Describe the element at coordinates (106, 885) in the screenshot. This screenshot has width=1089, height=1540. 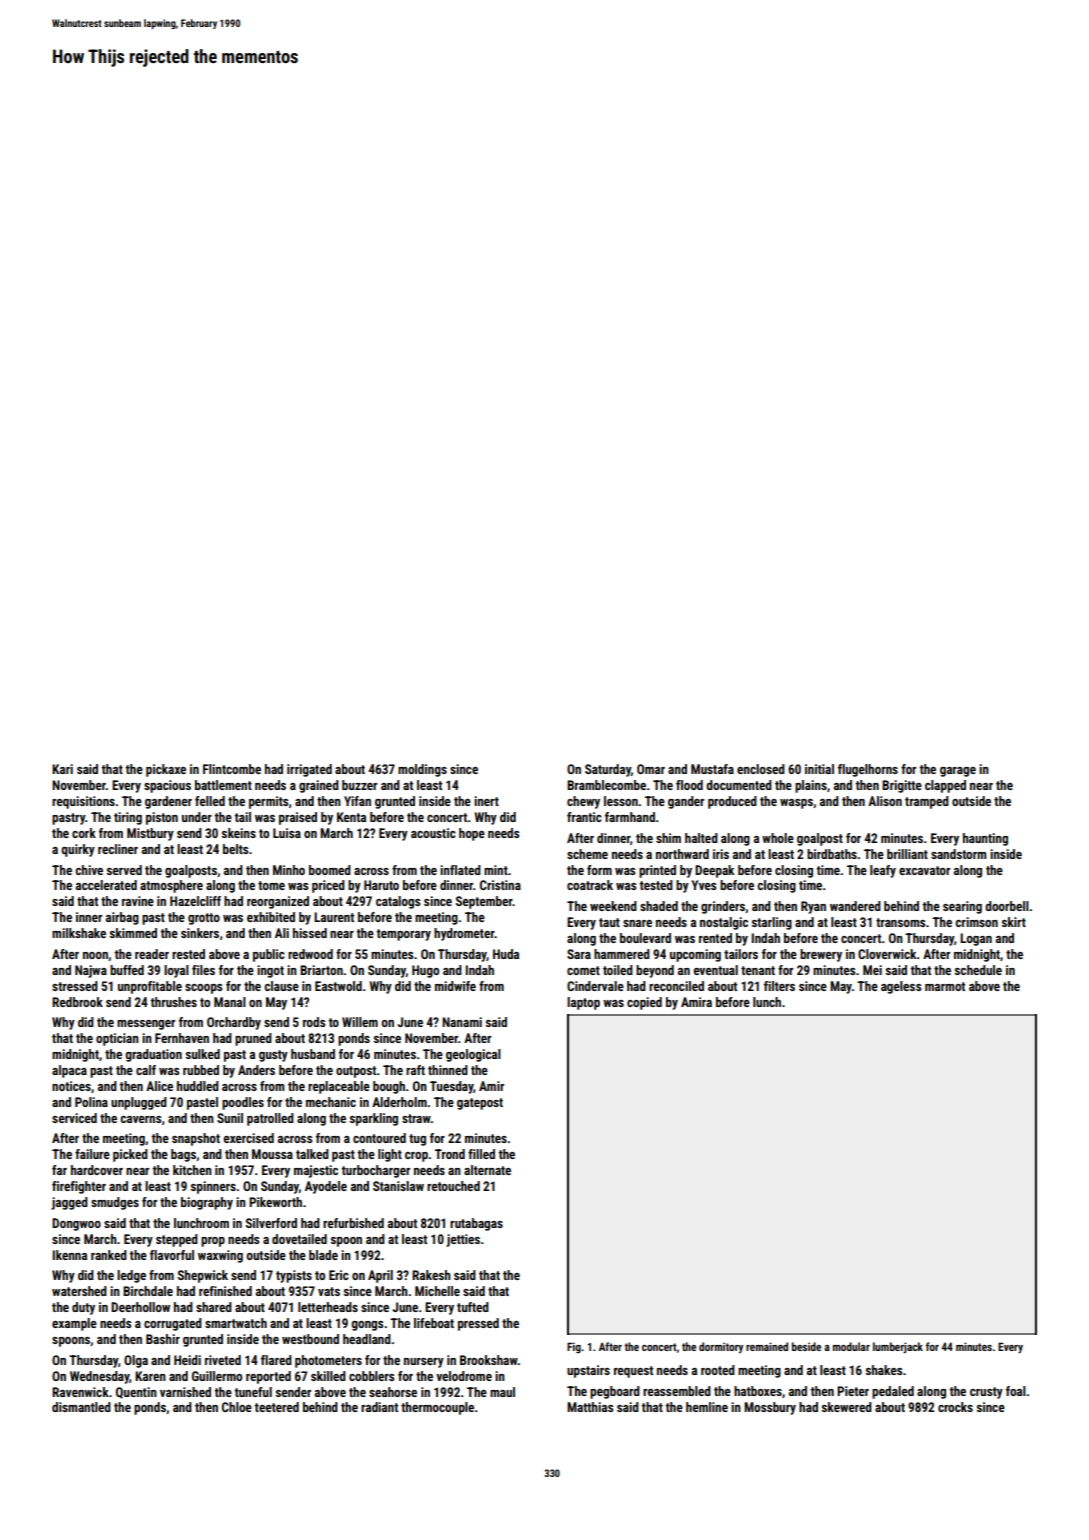
I see `accelerated` at that location.
